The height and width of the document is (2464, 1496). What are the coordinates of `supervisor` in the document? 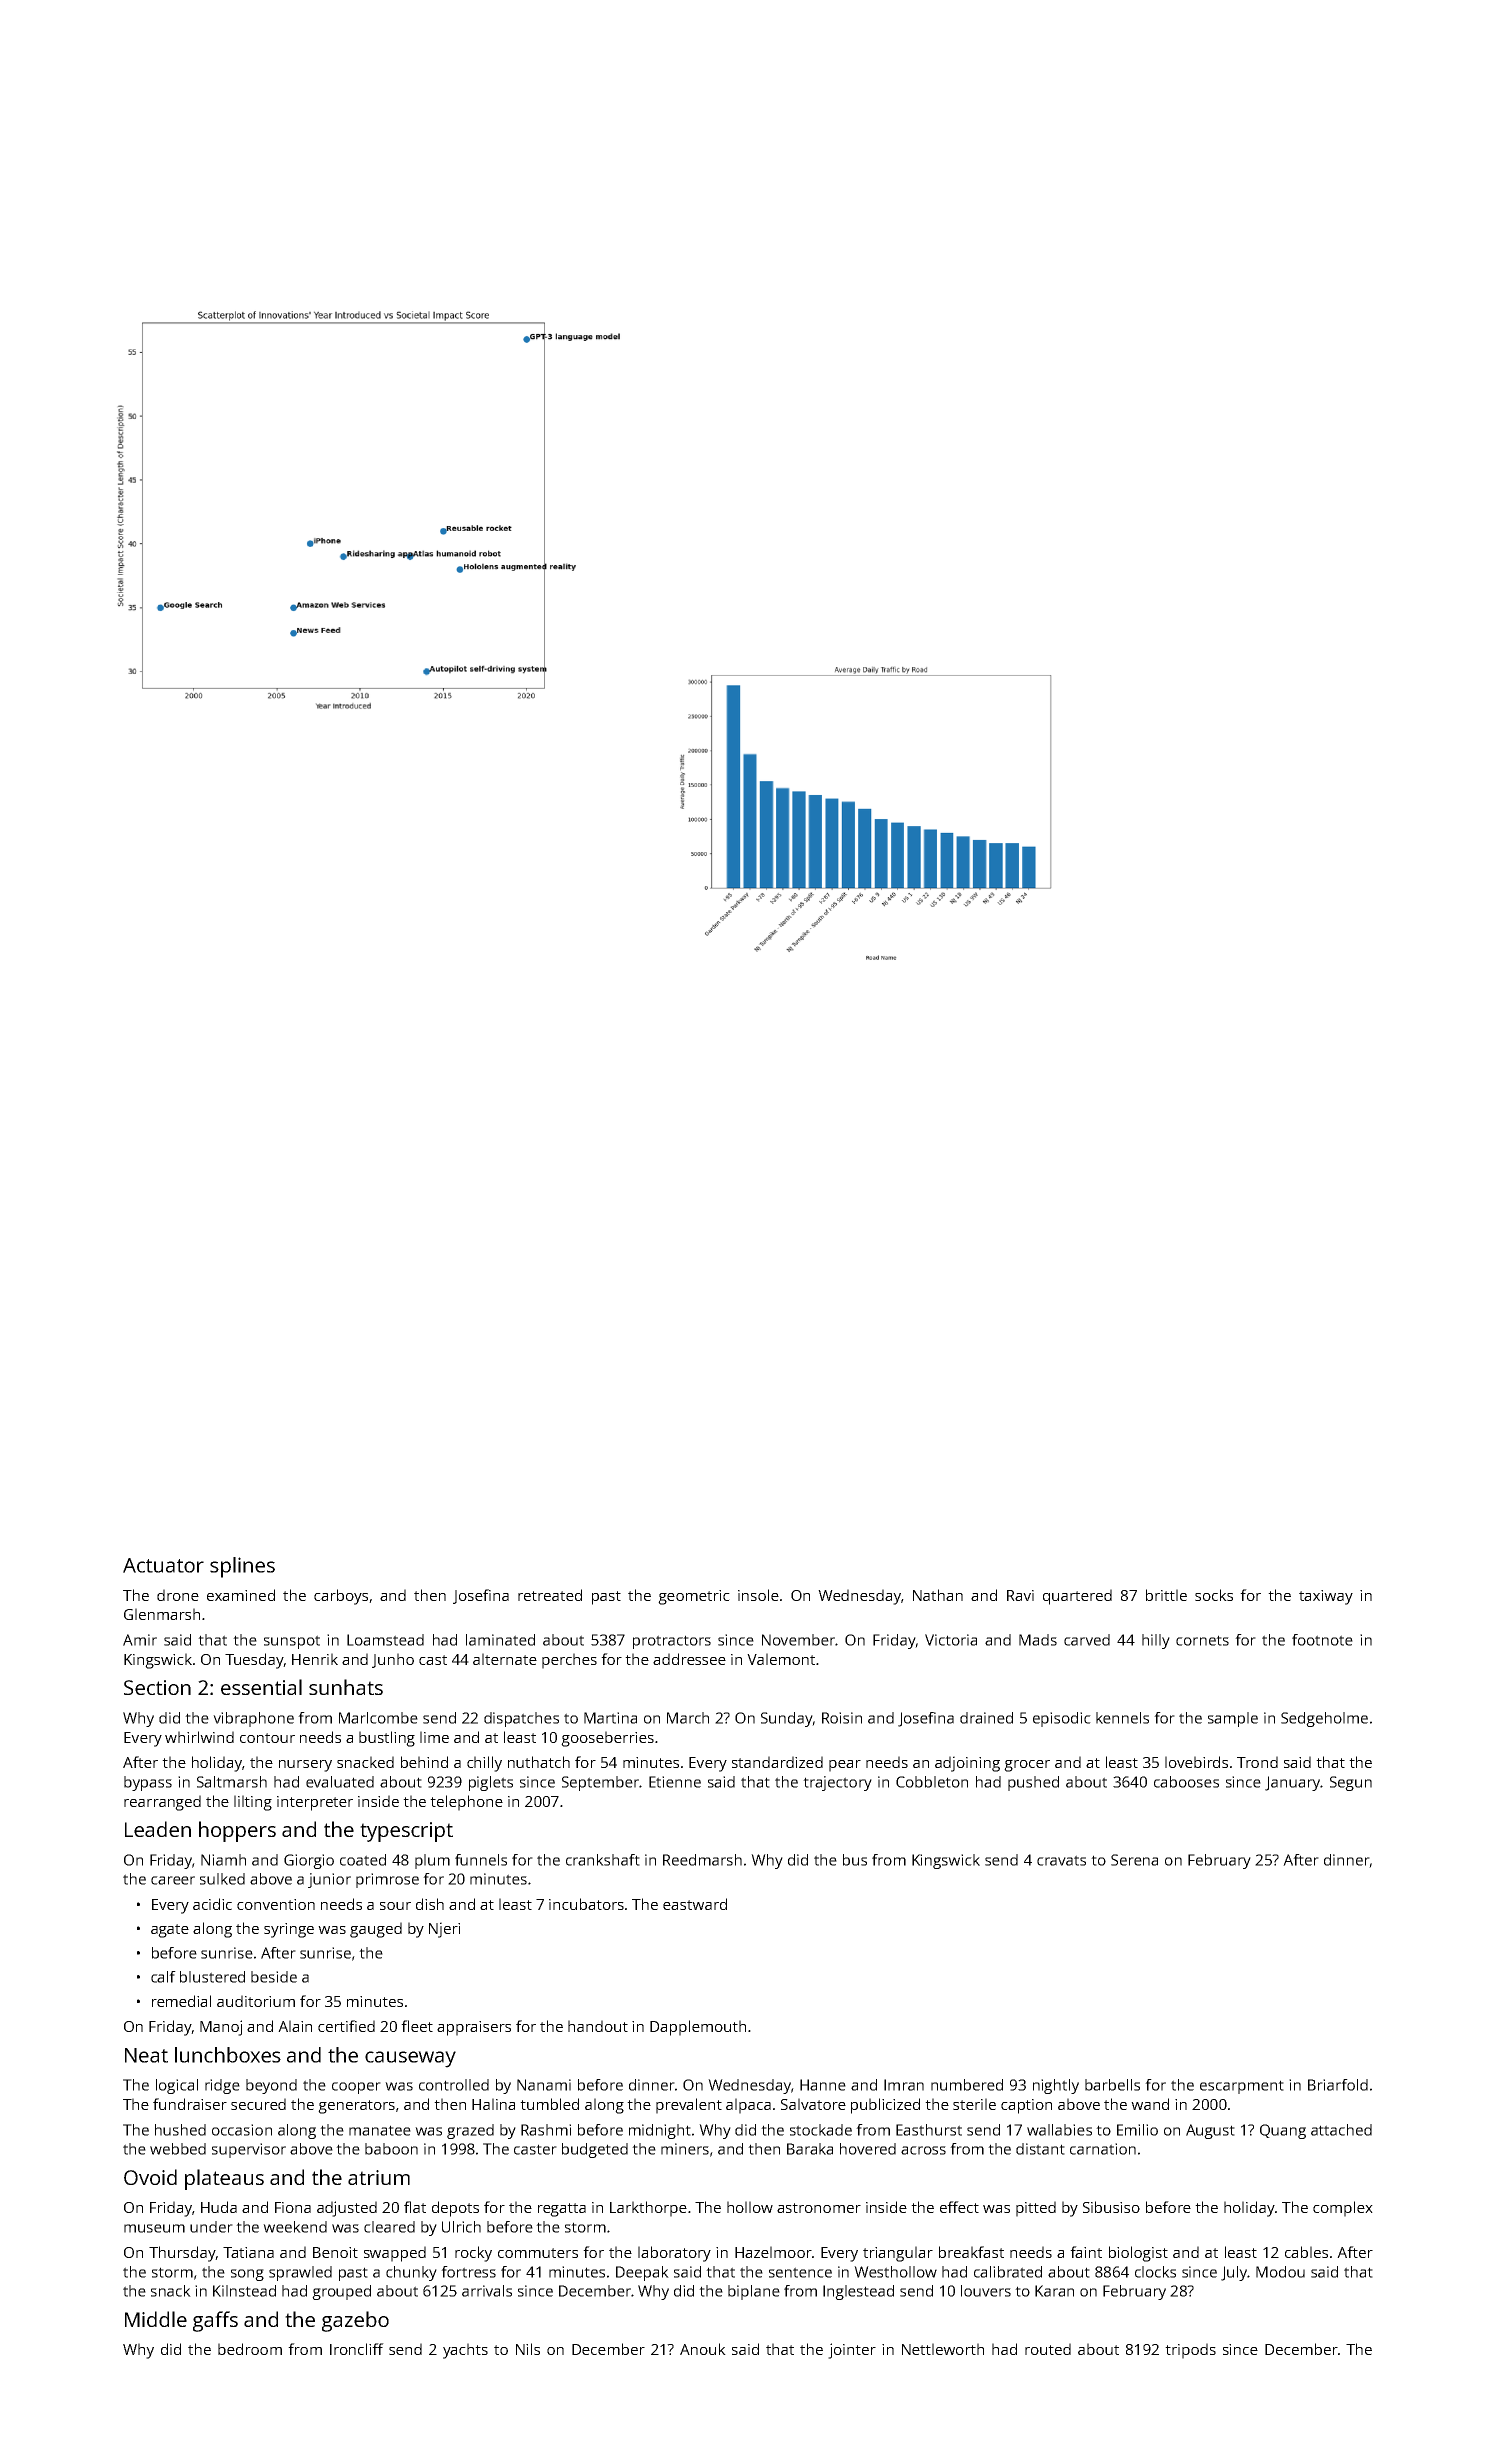 It's located at (249, 2150).
